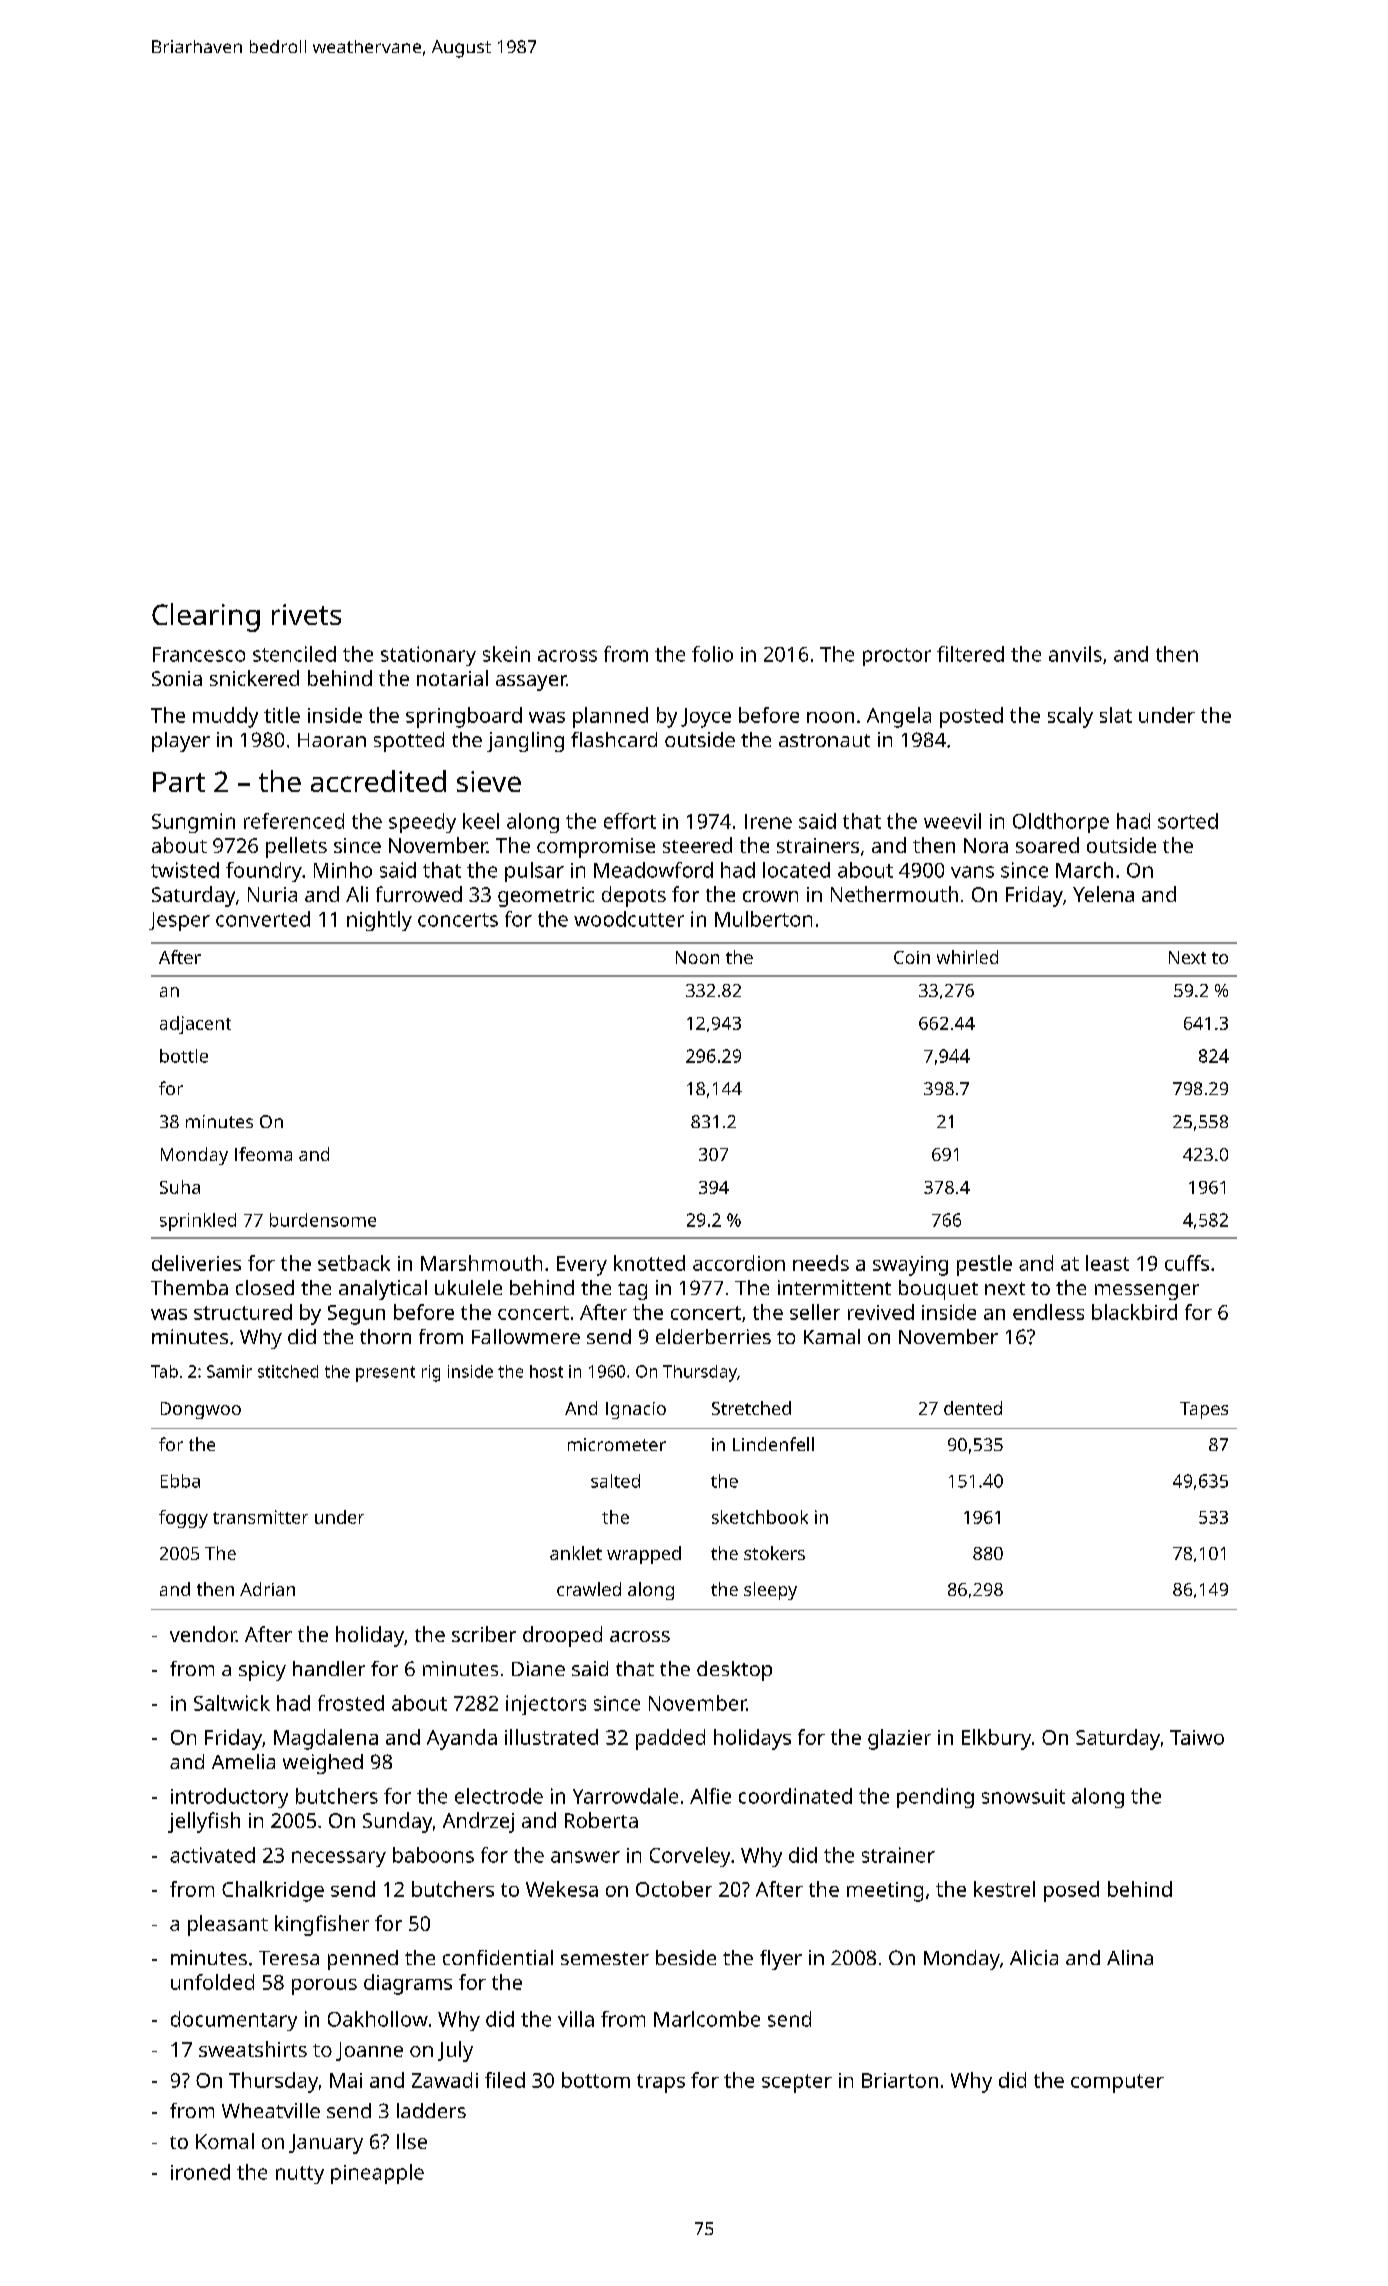  I want to click on ironed, so click(200, 2172).
